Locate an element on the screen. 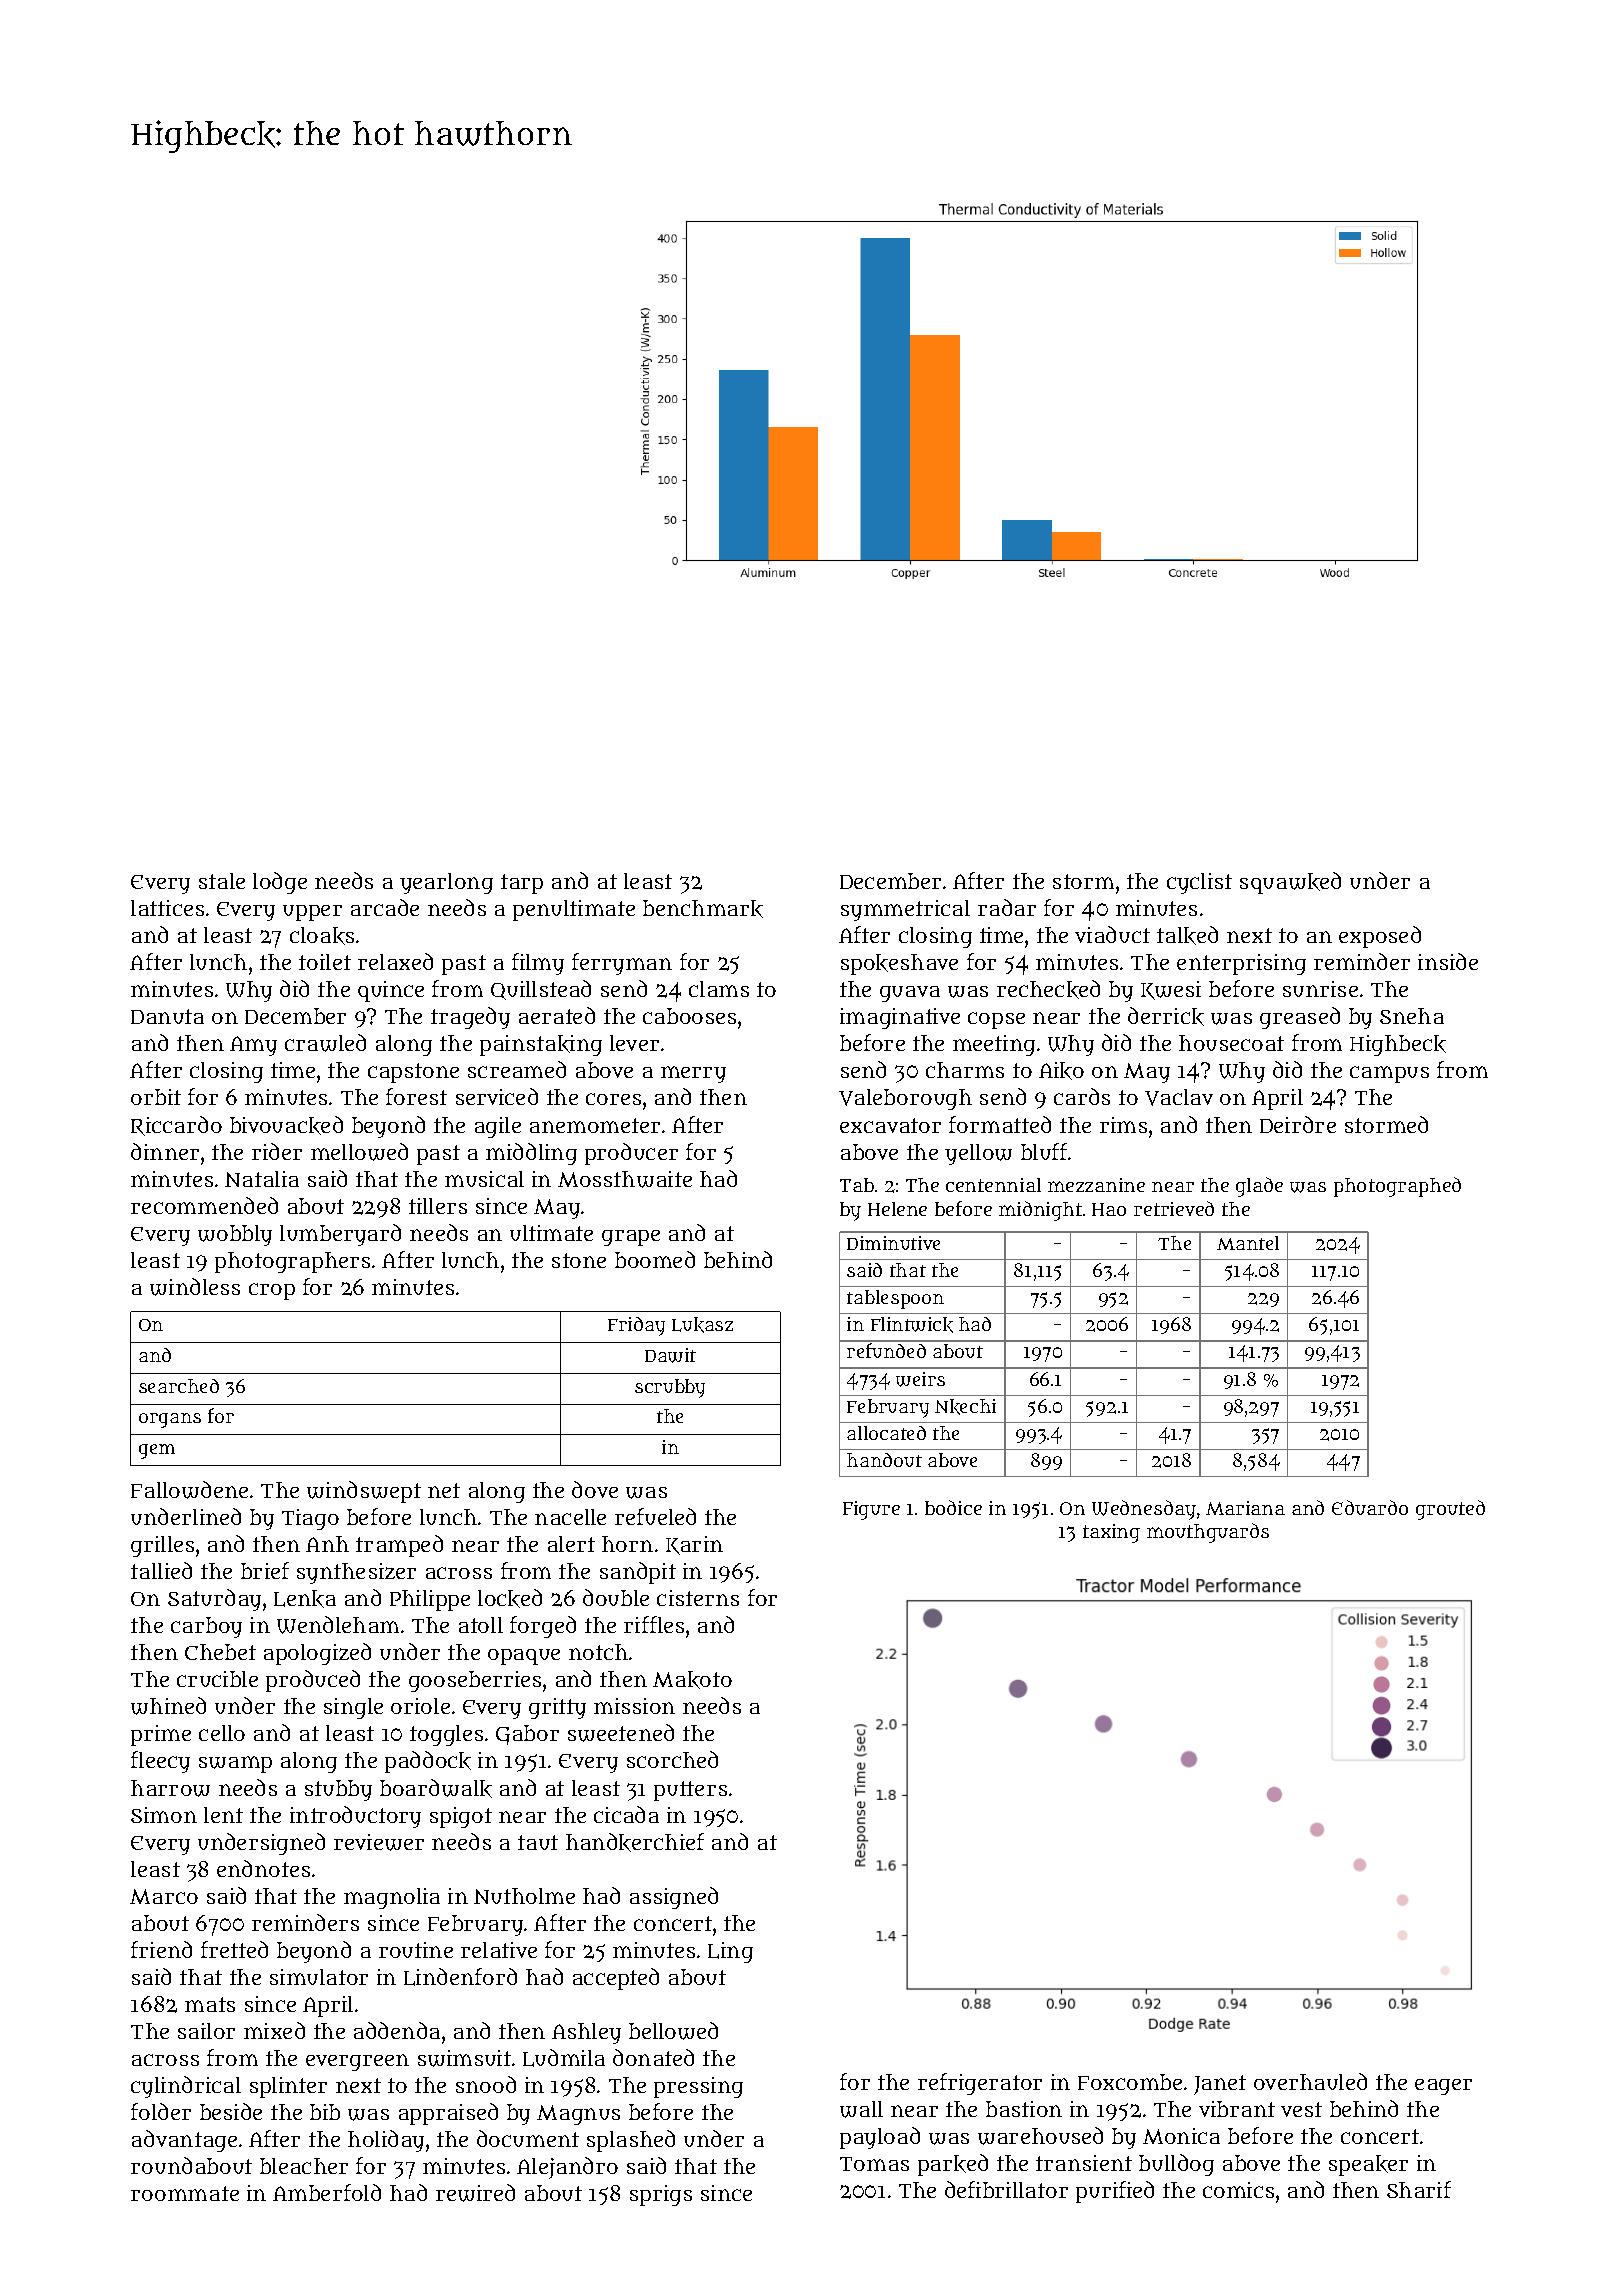 This screenshot has height=2292, width=1620. crucible is located at coordinates (217, 1679).
